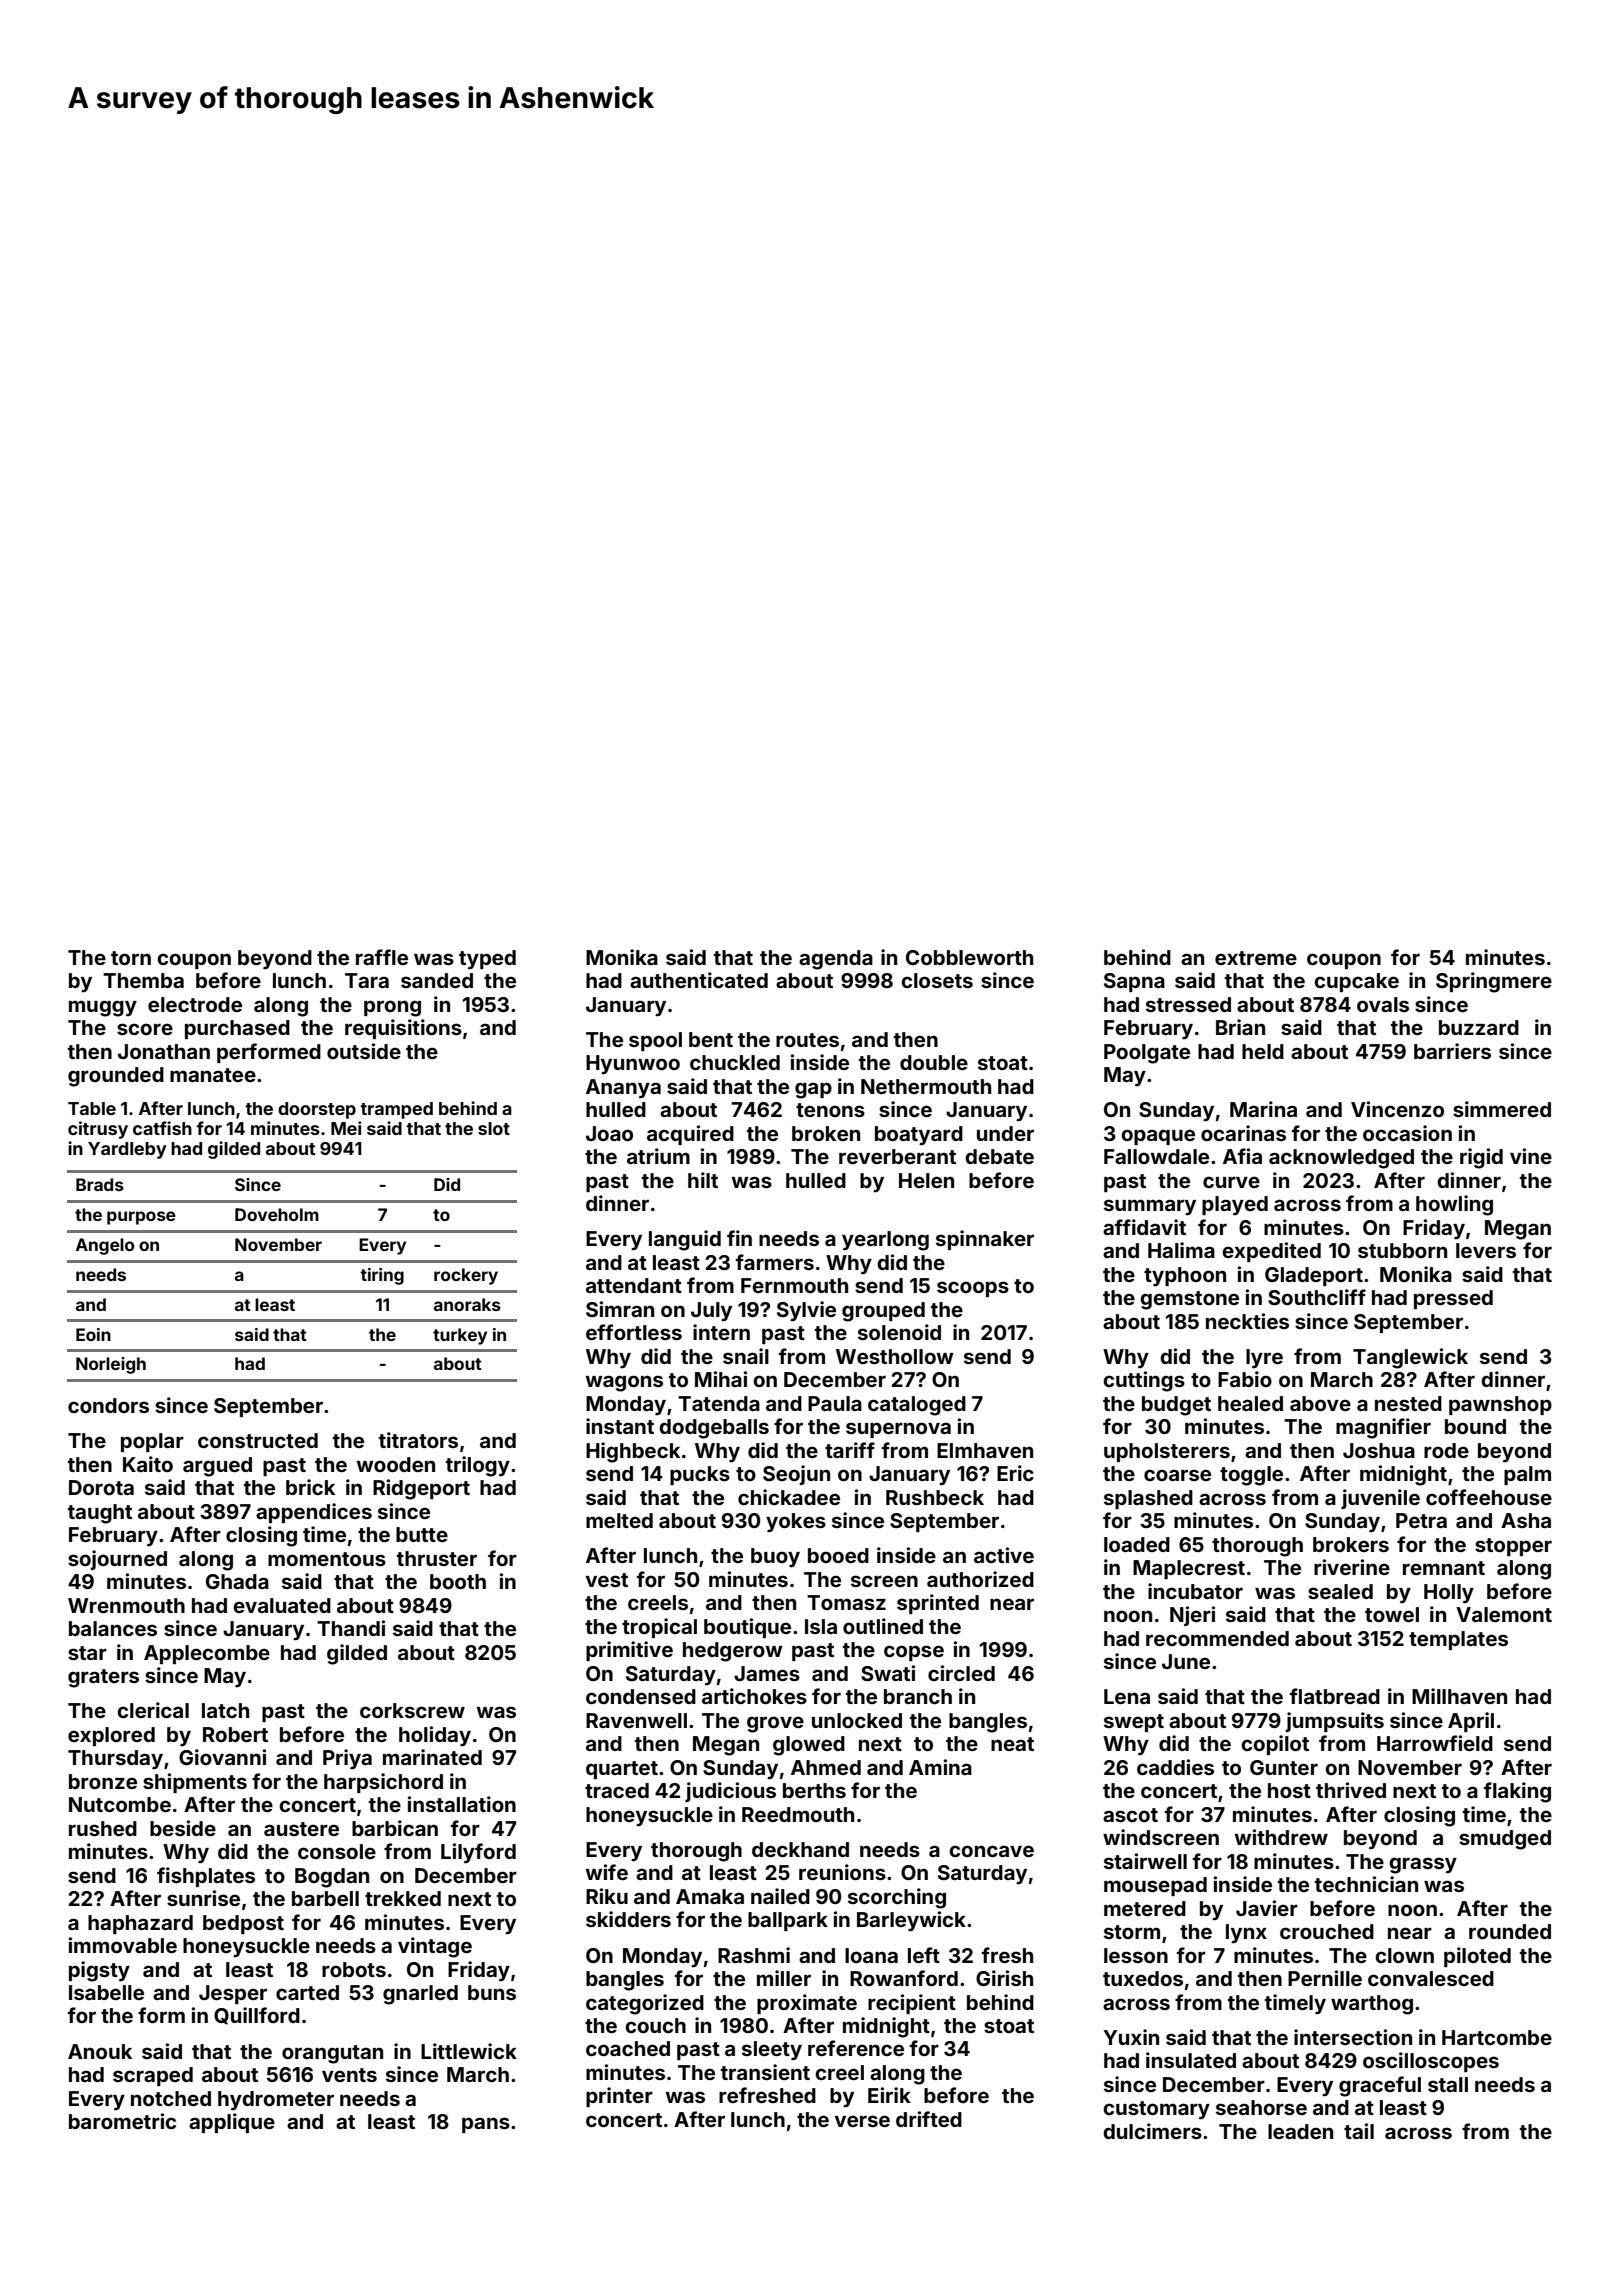 Image resolution: width=1620 pixels, height=2292 pixels. I want to click on copilot, so click(1275, 1745).
